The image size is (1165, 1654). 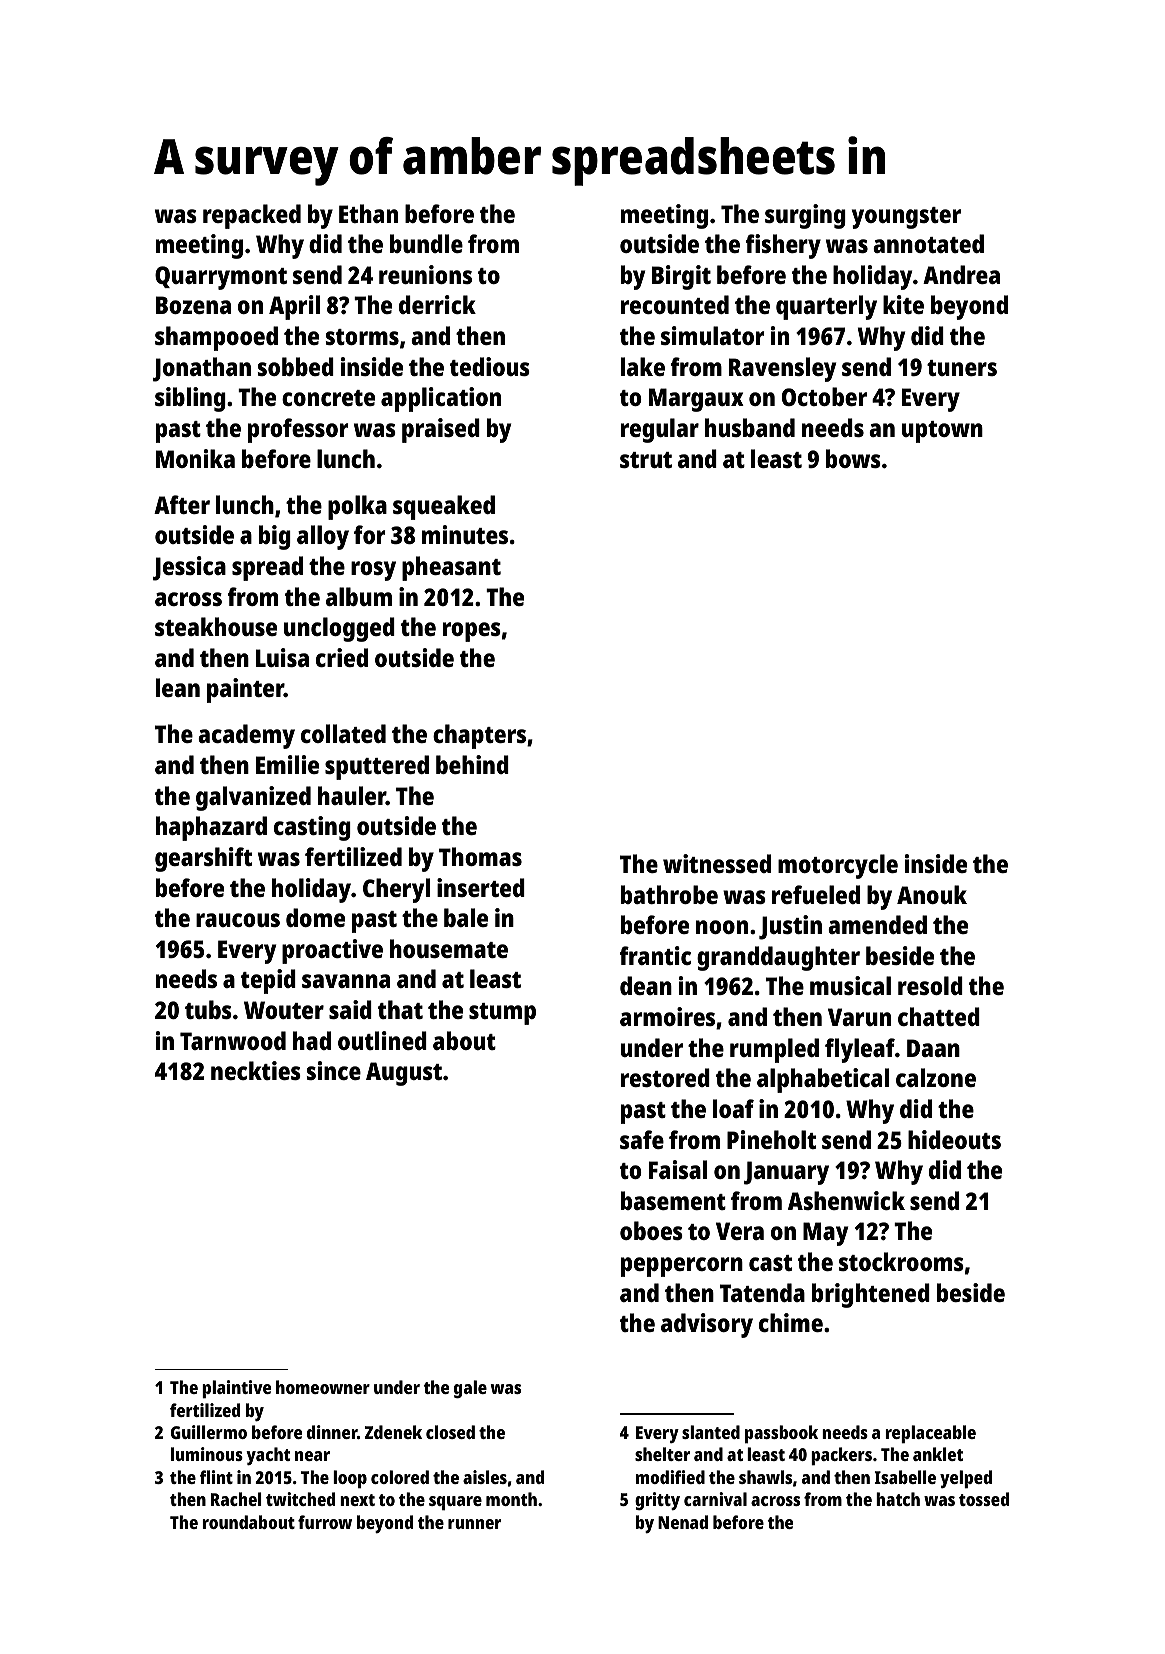 I want to click on rumpled, so click(x=774, y=1050).
